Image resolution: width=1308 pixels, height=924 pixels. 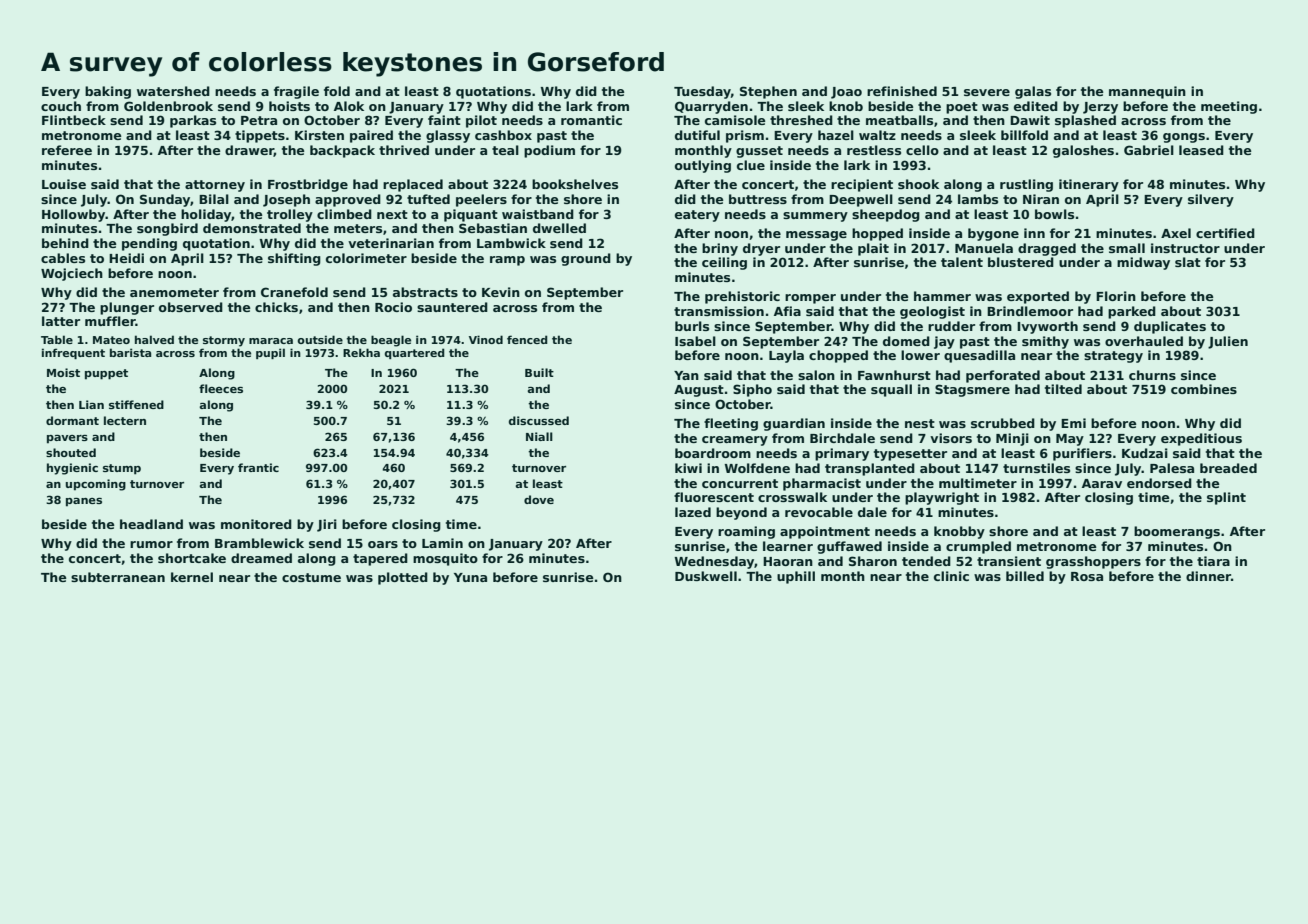 I want to click on fragile, so click(x=296, y=92).
